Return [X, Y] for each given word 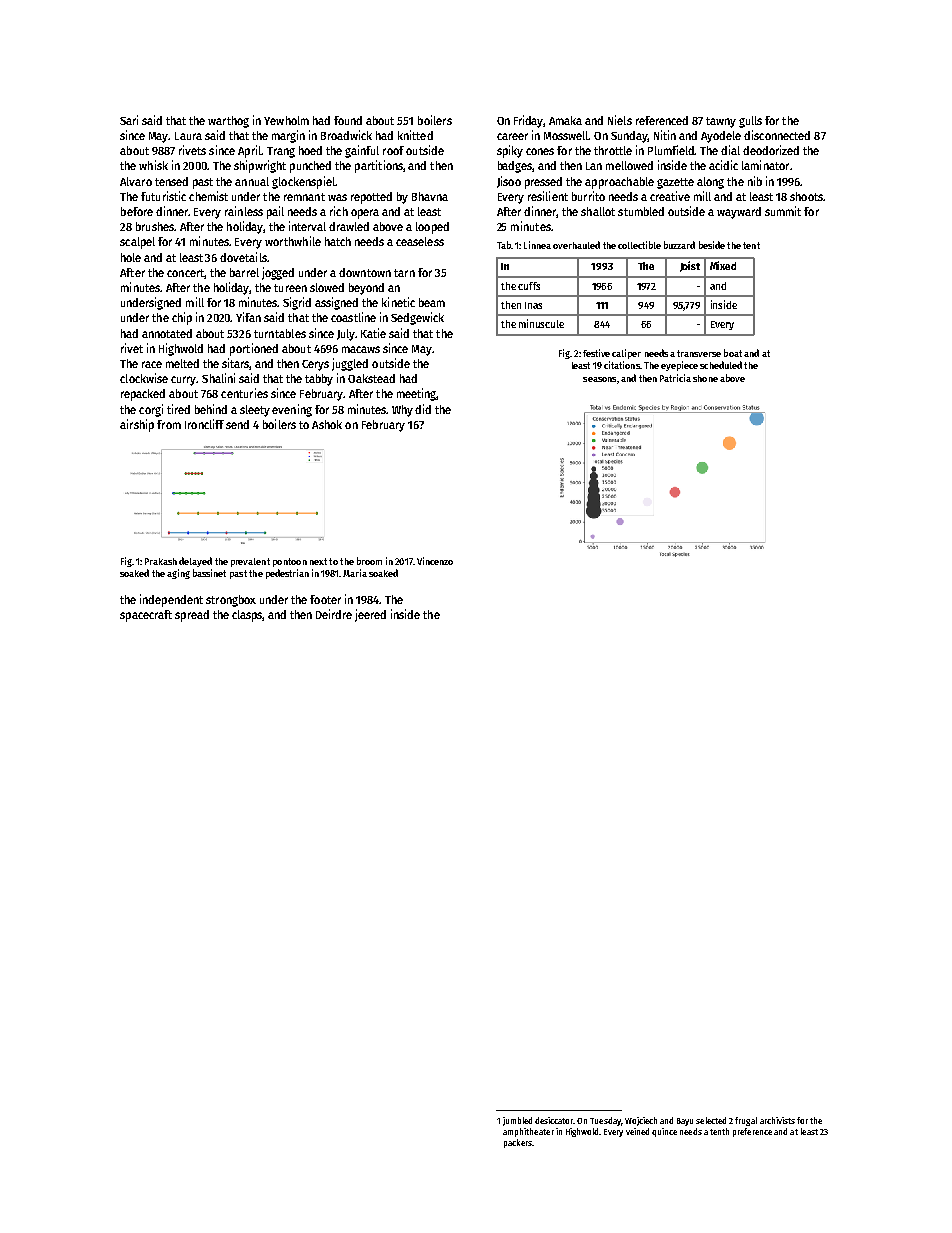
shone [705, 378]
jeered [370, 615]
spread [192, 616]
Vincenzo [435, 561]
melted [182, 363]
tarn [404, 273]
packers [518, 1143]
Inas [533, 305]
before [137, 211]
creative [670, 196]
